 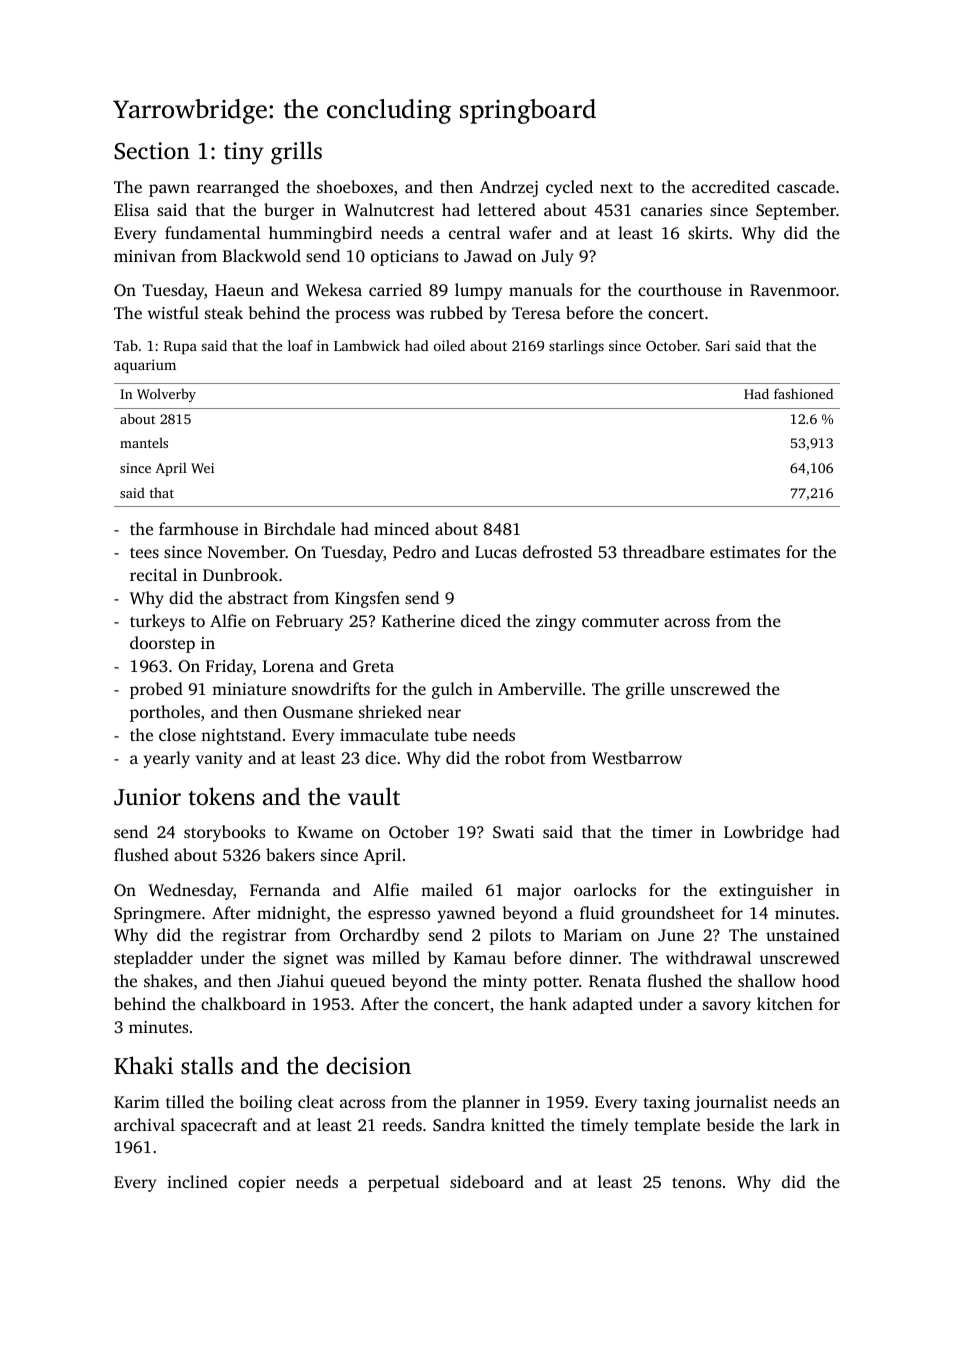 I want to click on mailed, so click(x=447, y=889).
